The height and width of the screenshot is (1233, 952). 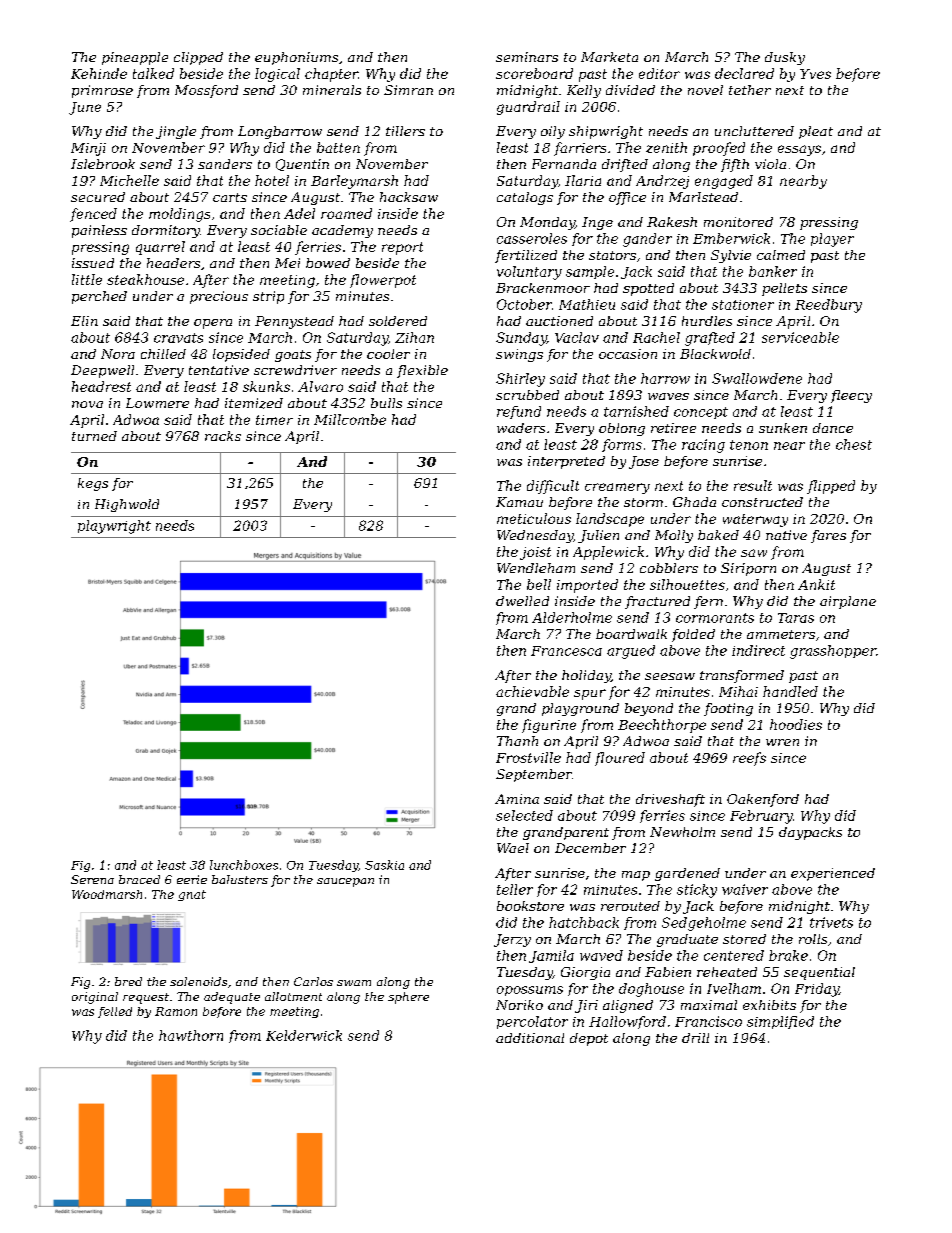 What do you see at coordinates (135, 58) in the screenshot?
I see `pineapple` at bounding box center [135, 58].
